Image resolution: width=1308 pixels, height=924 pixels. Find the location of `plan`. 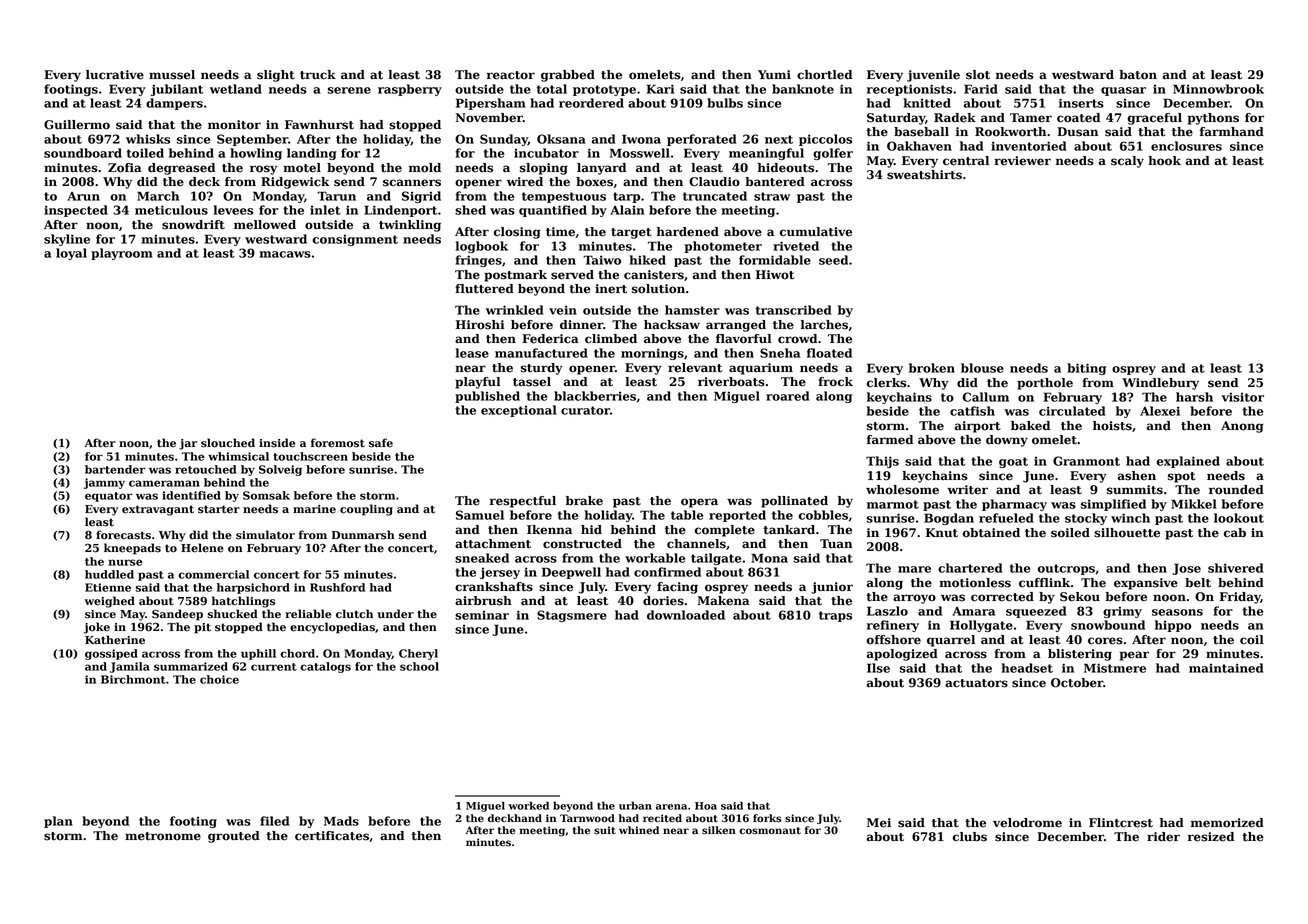

plan is located at coordinates (58, 822).
